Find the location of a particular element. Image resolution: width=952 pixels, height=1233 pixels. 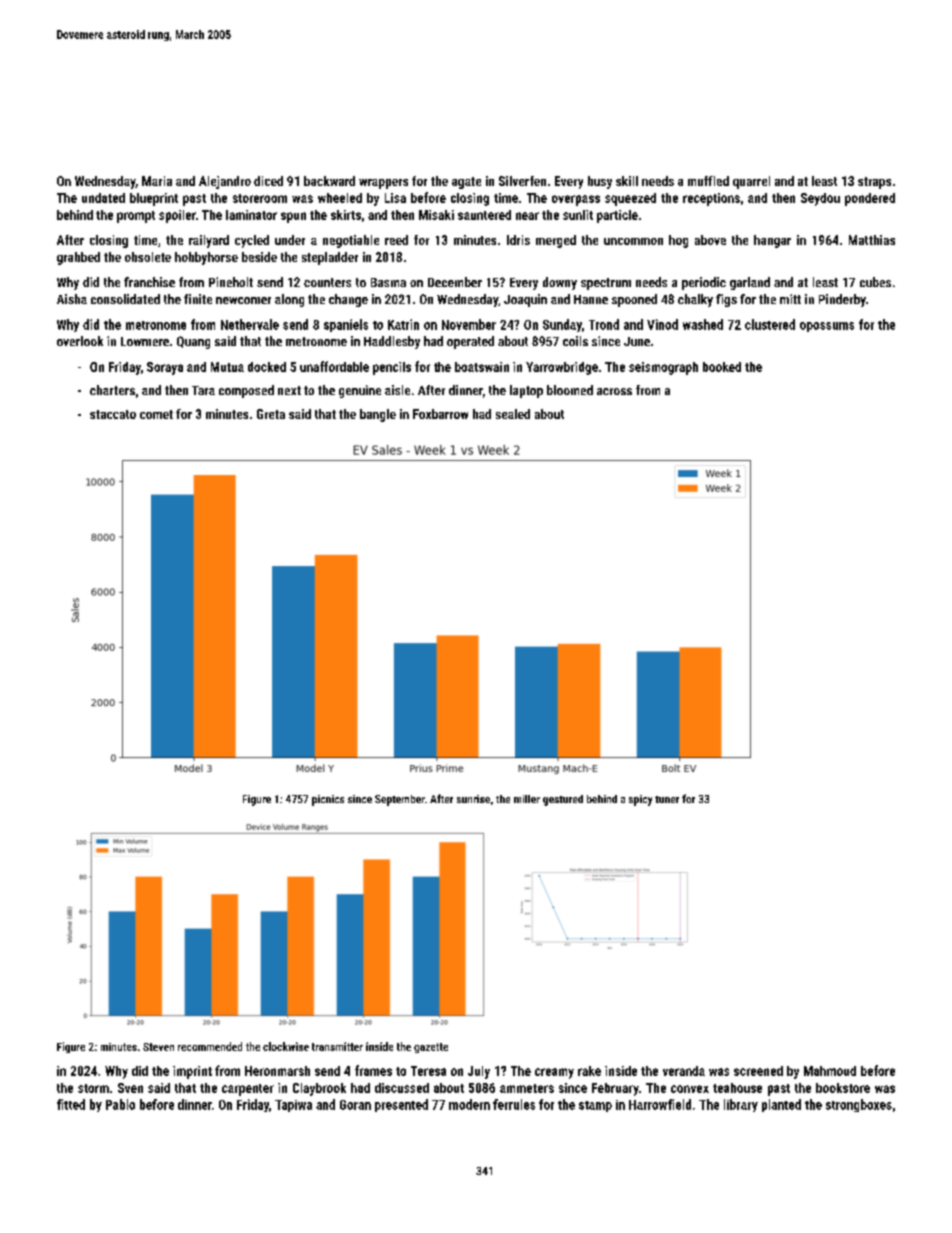

spicy is located at coordinates (640, 800).
